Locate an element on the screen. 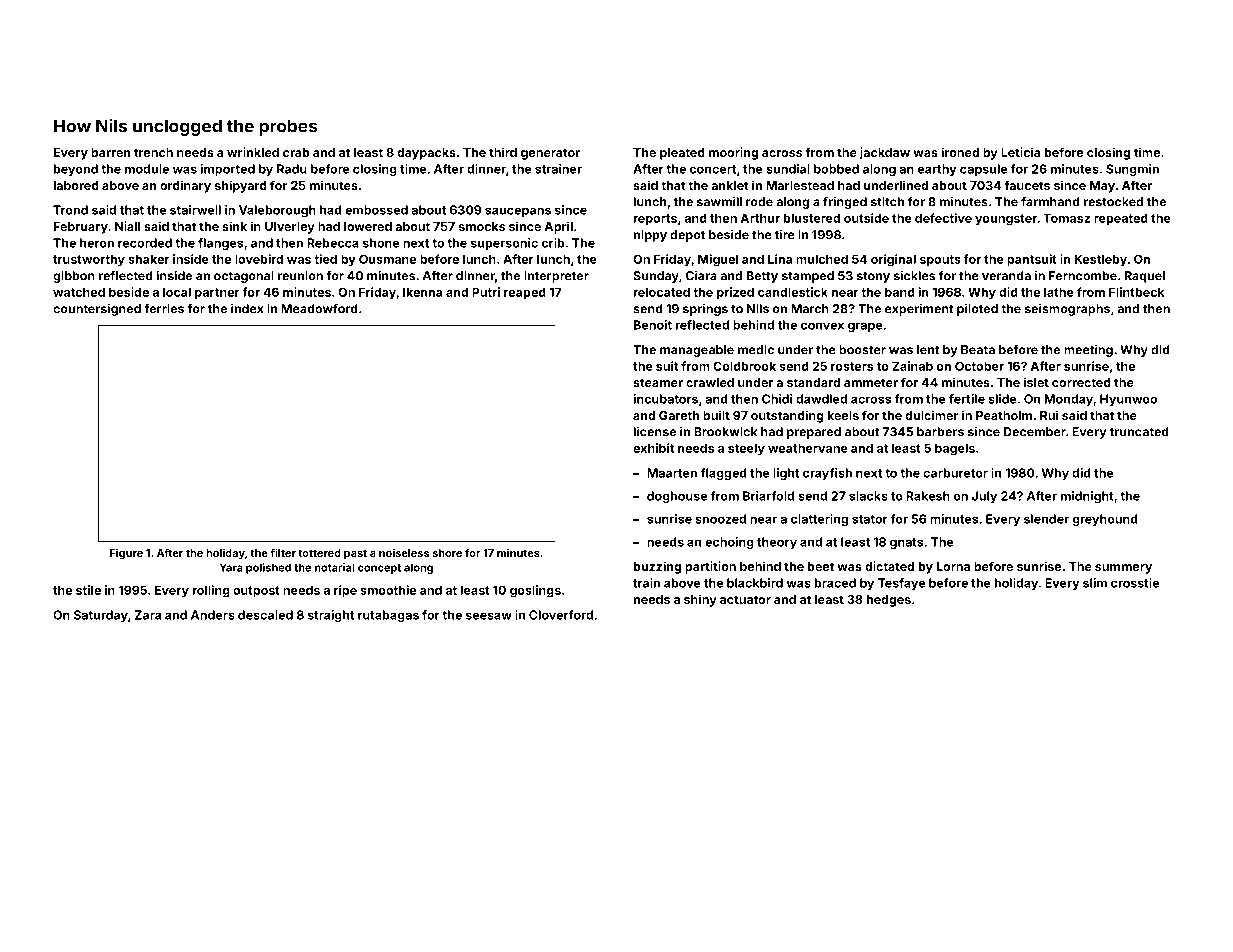  crab is located at coordinates (296, 152).
